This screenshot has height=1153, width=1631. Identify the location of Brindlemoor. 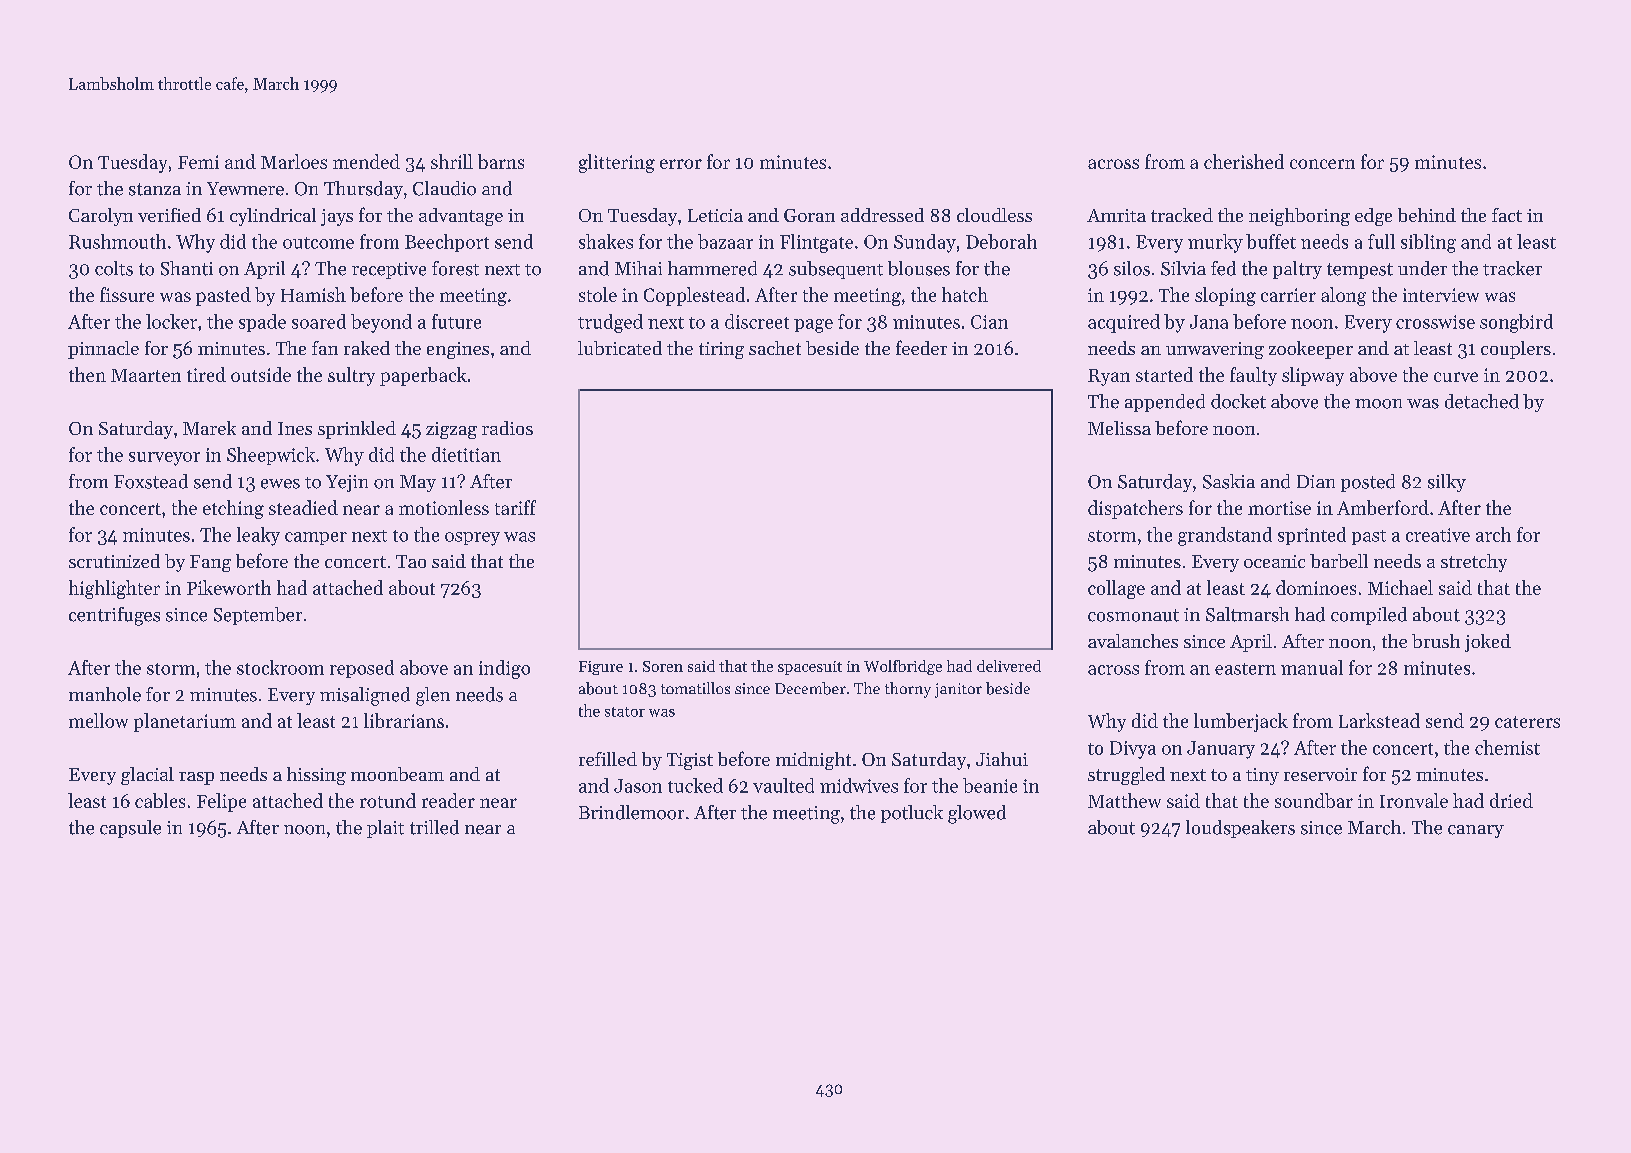
(631, 812).
